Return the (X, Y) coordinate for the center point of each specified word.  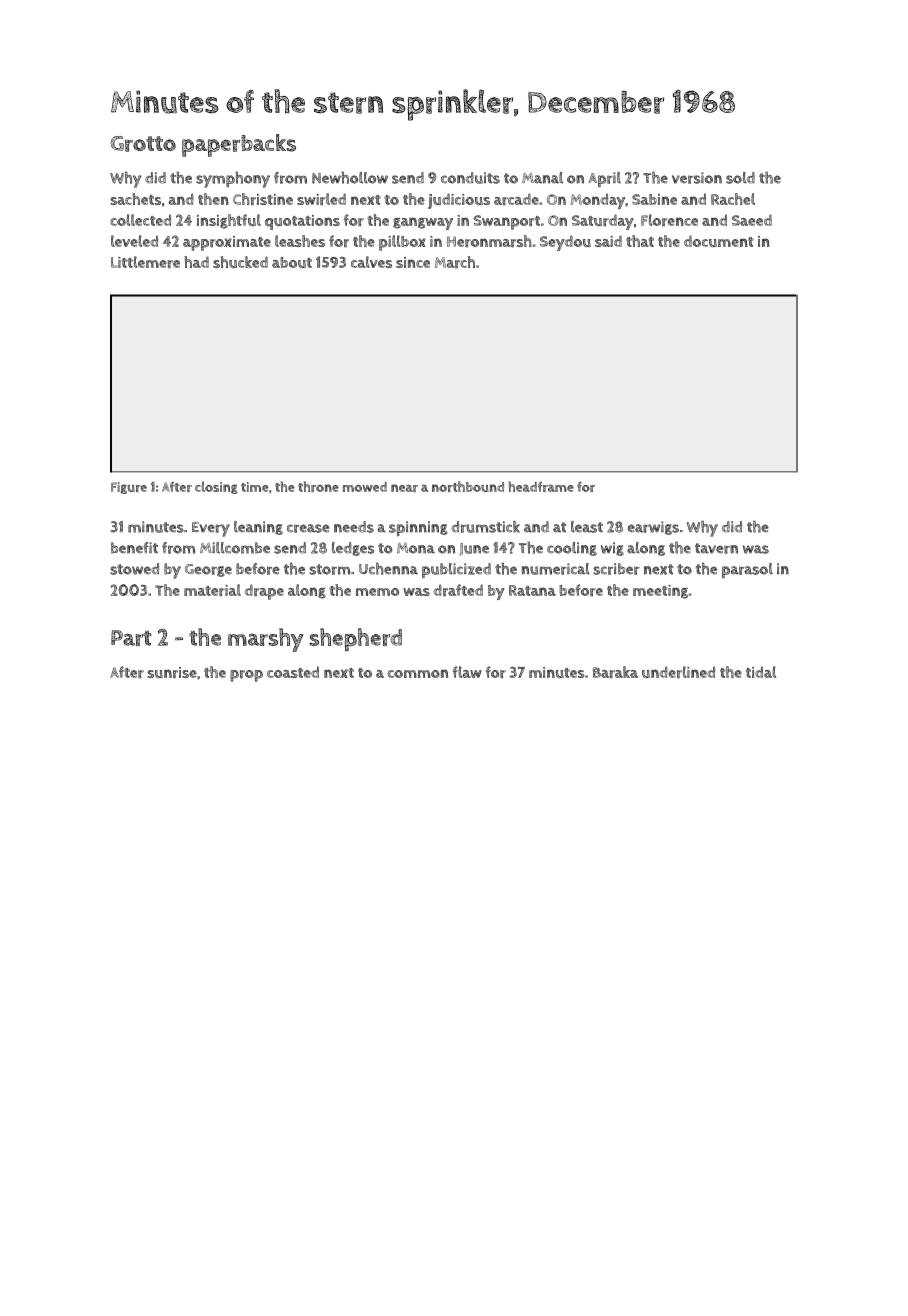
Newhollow (350, 178)
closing (216, 487)
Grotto (143, 144)
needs (354, 527)
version (697, 178)
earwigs (653, 528)
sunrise (172, 673)
